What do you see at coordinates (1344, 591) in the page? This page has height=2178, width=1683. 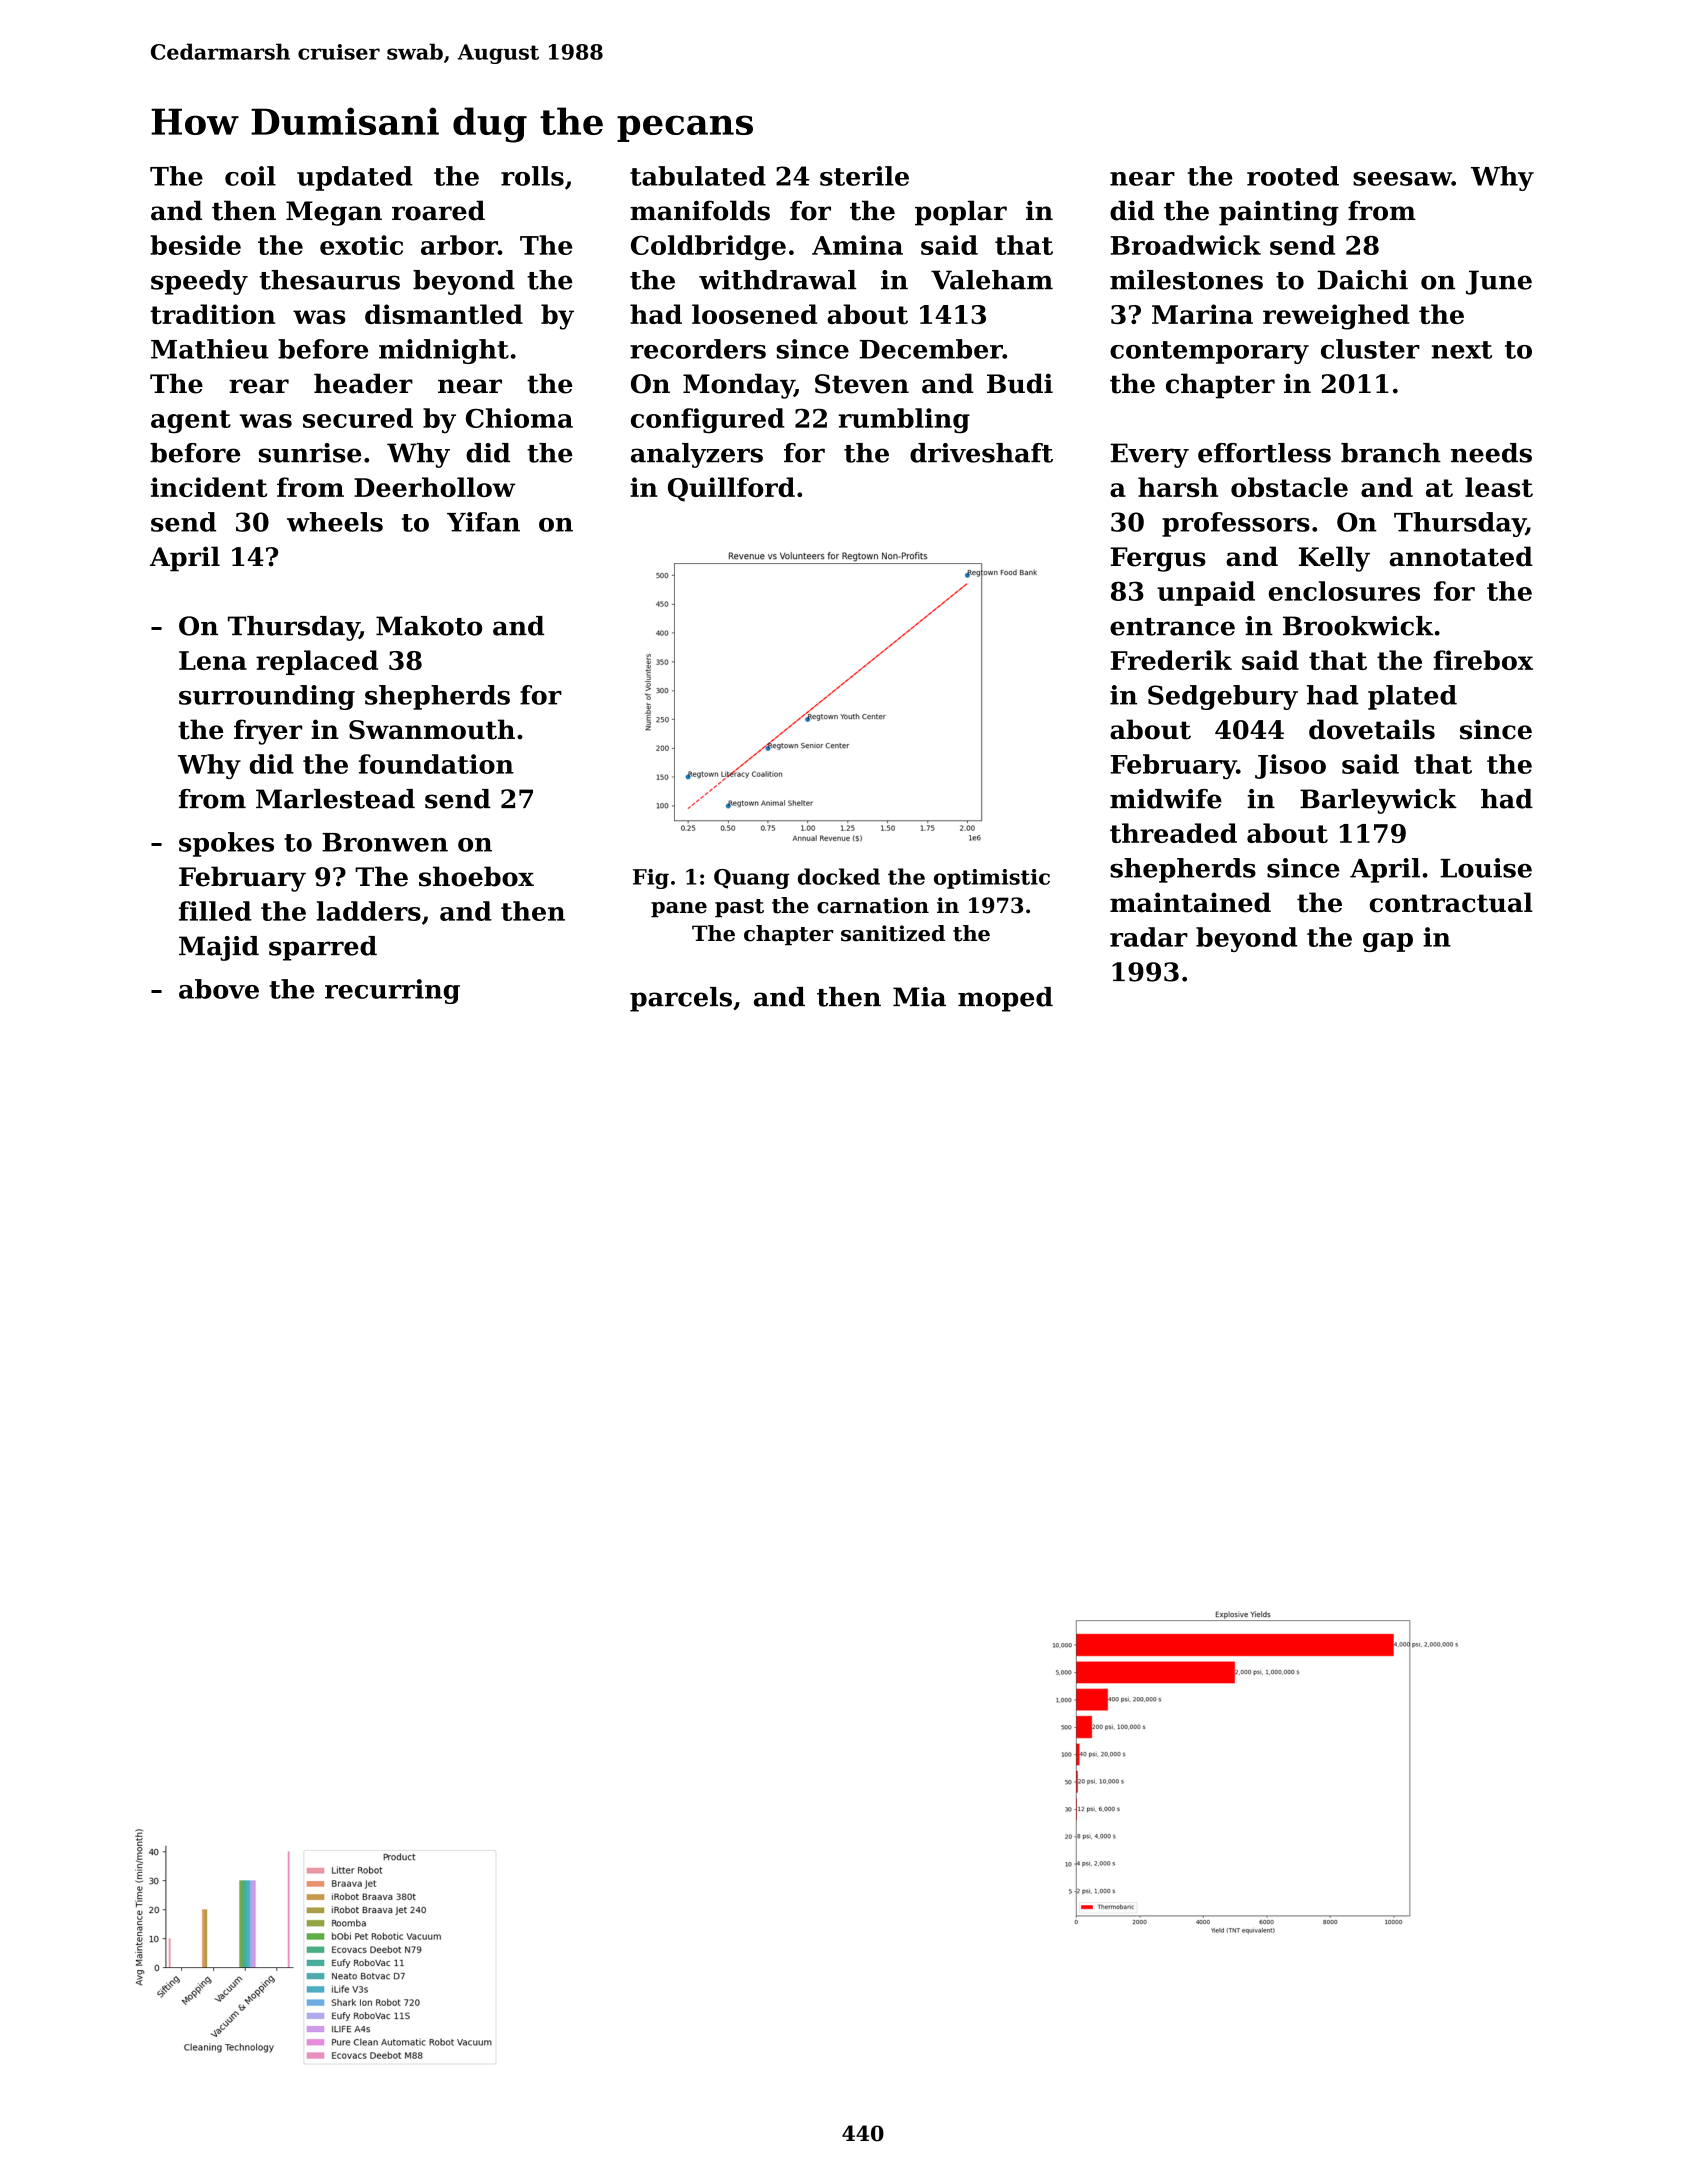 I see `enclosures` at bounding box center [1344, 591].
